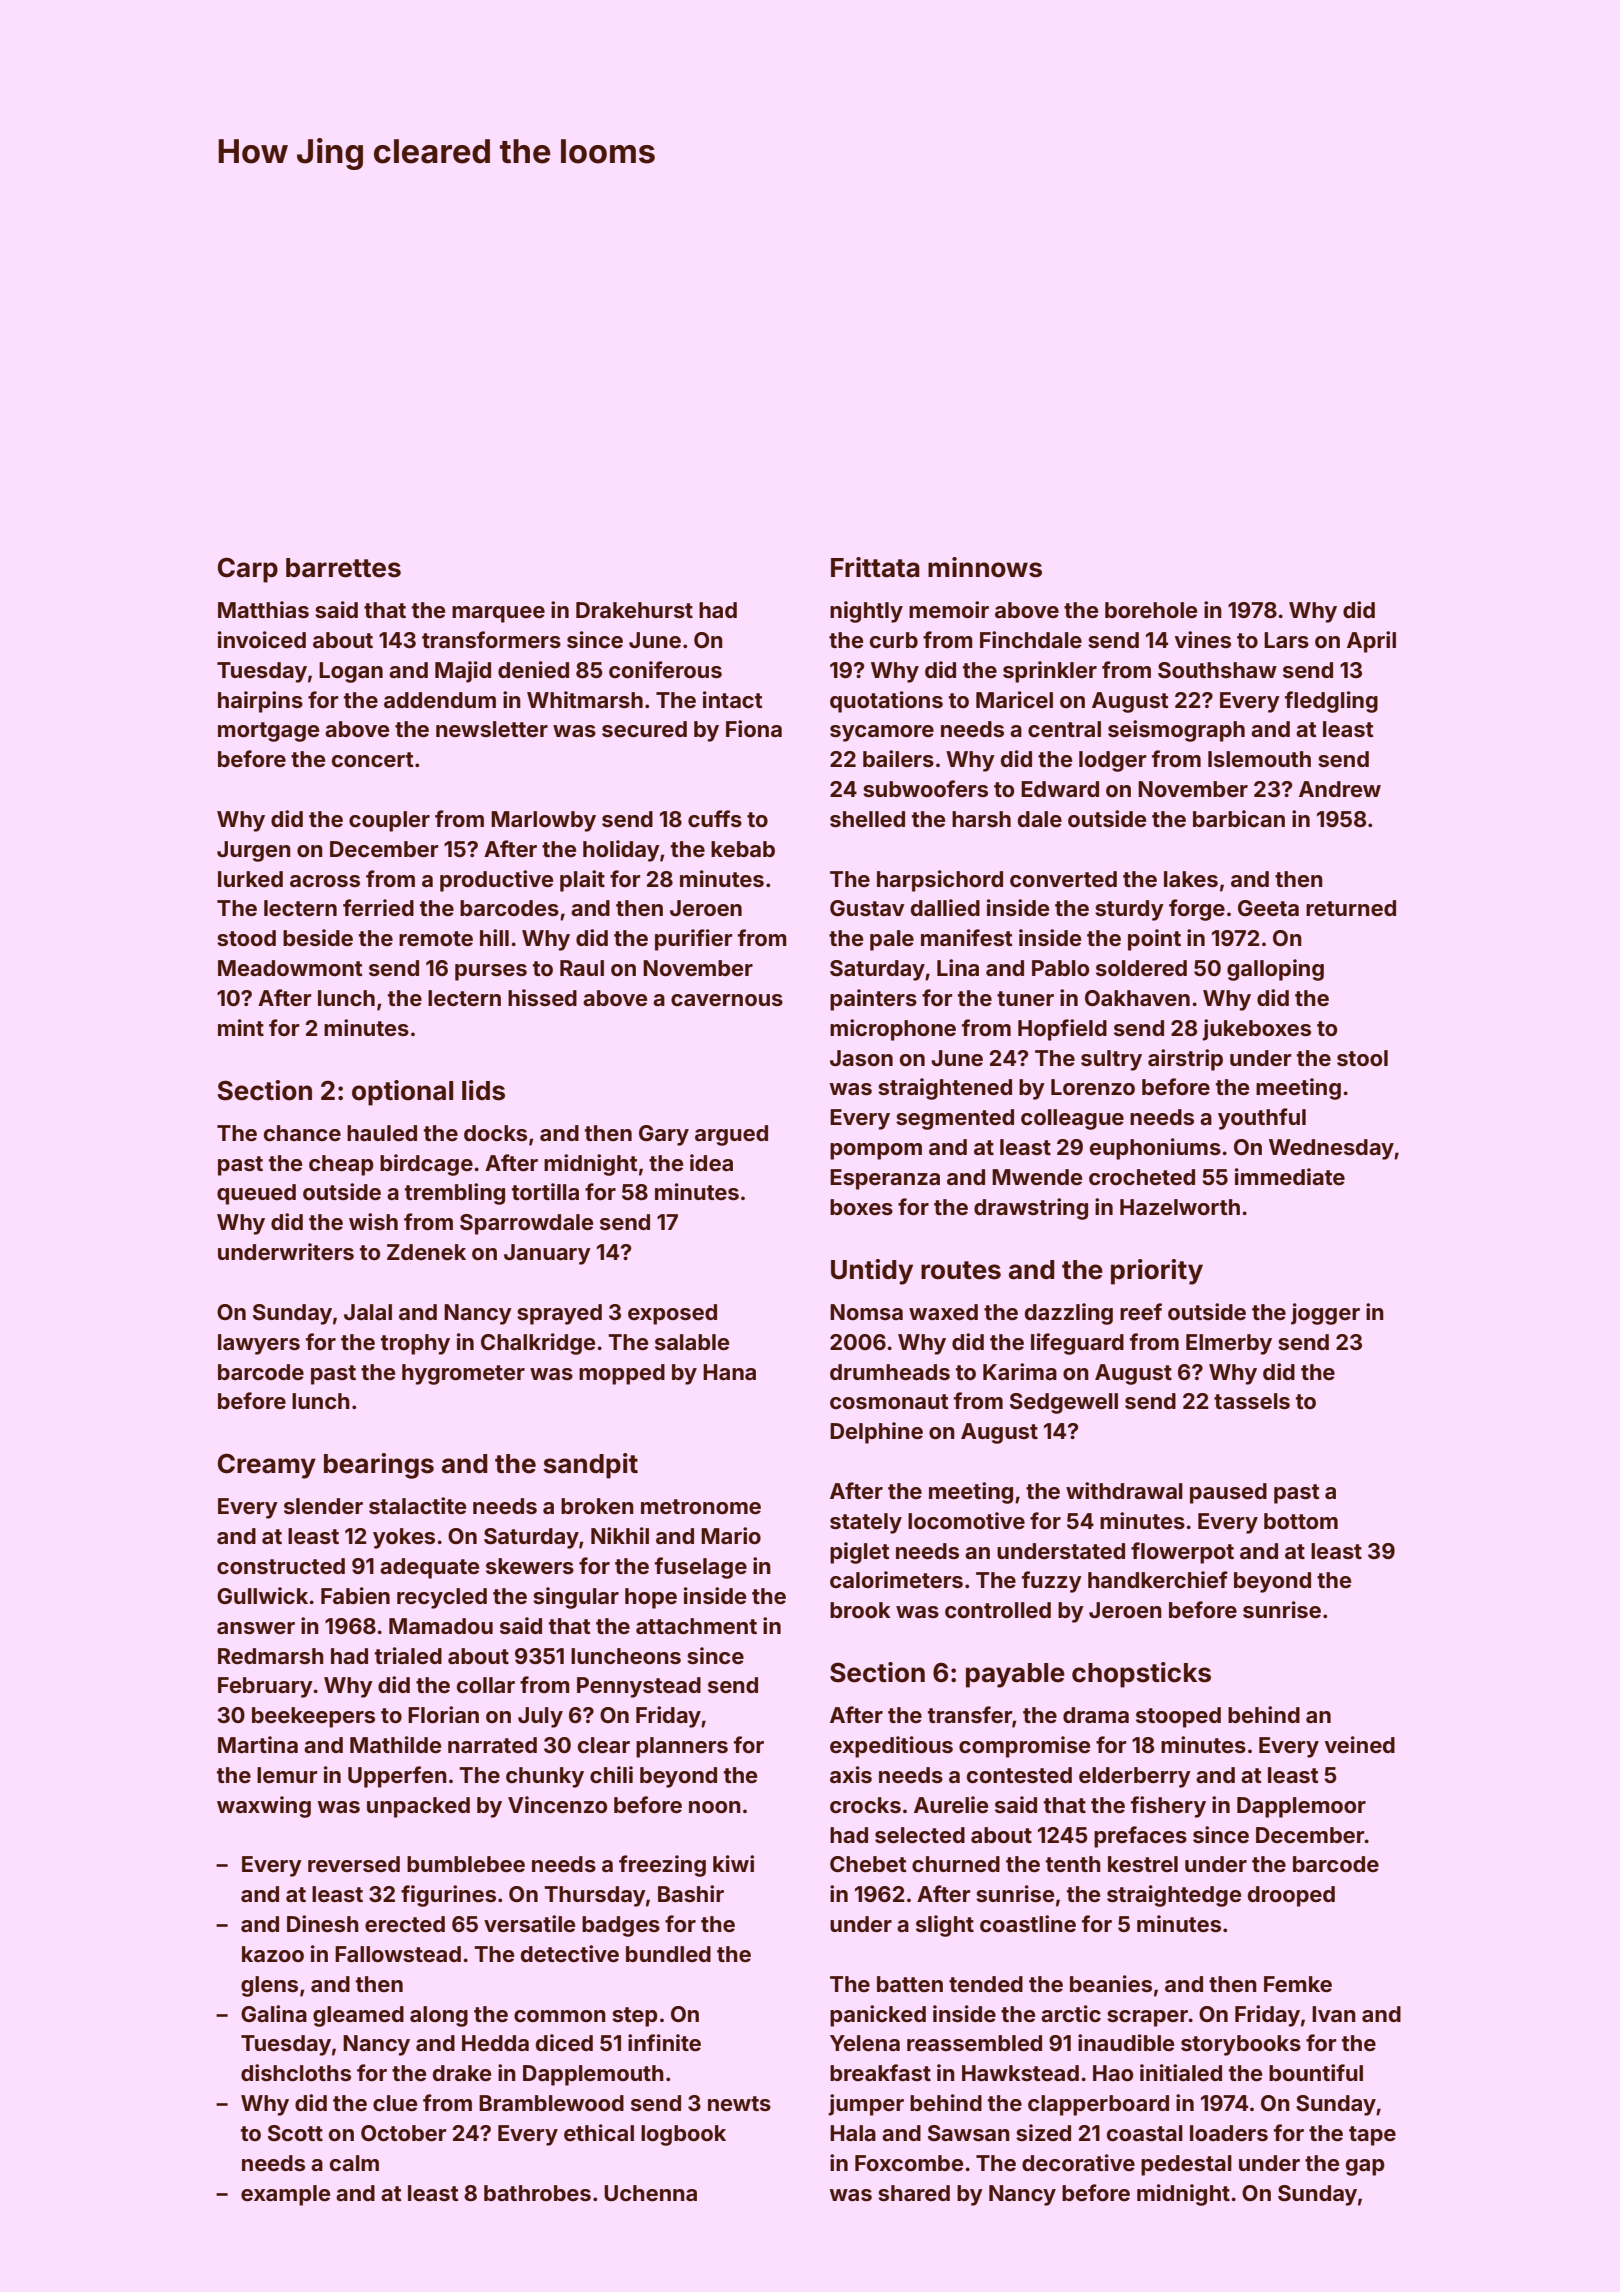 The height and width of the page is (2292, 1620). What do you see at coordinates (439, 2016) in the page?
I see `along` at bounding box center [439, 2016].
